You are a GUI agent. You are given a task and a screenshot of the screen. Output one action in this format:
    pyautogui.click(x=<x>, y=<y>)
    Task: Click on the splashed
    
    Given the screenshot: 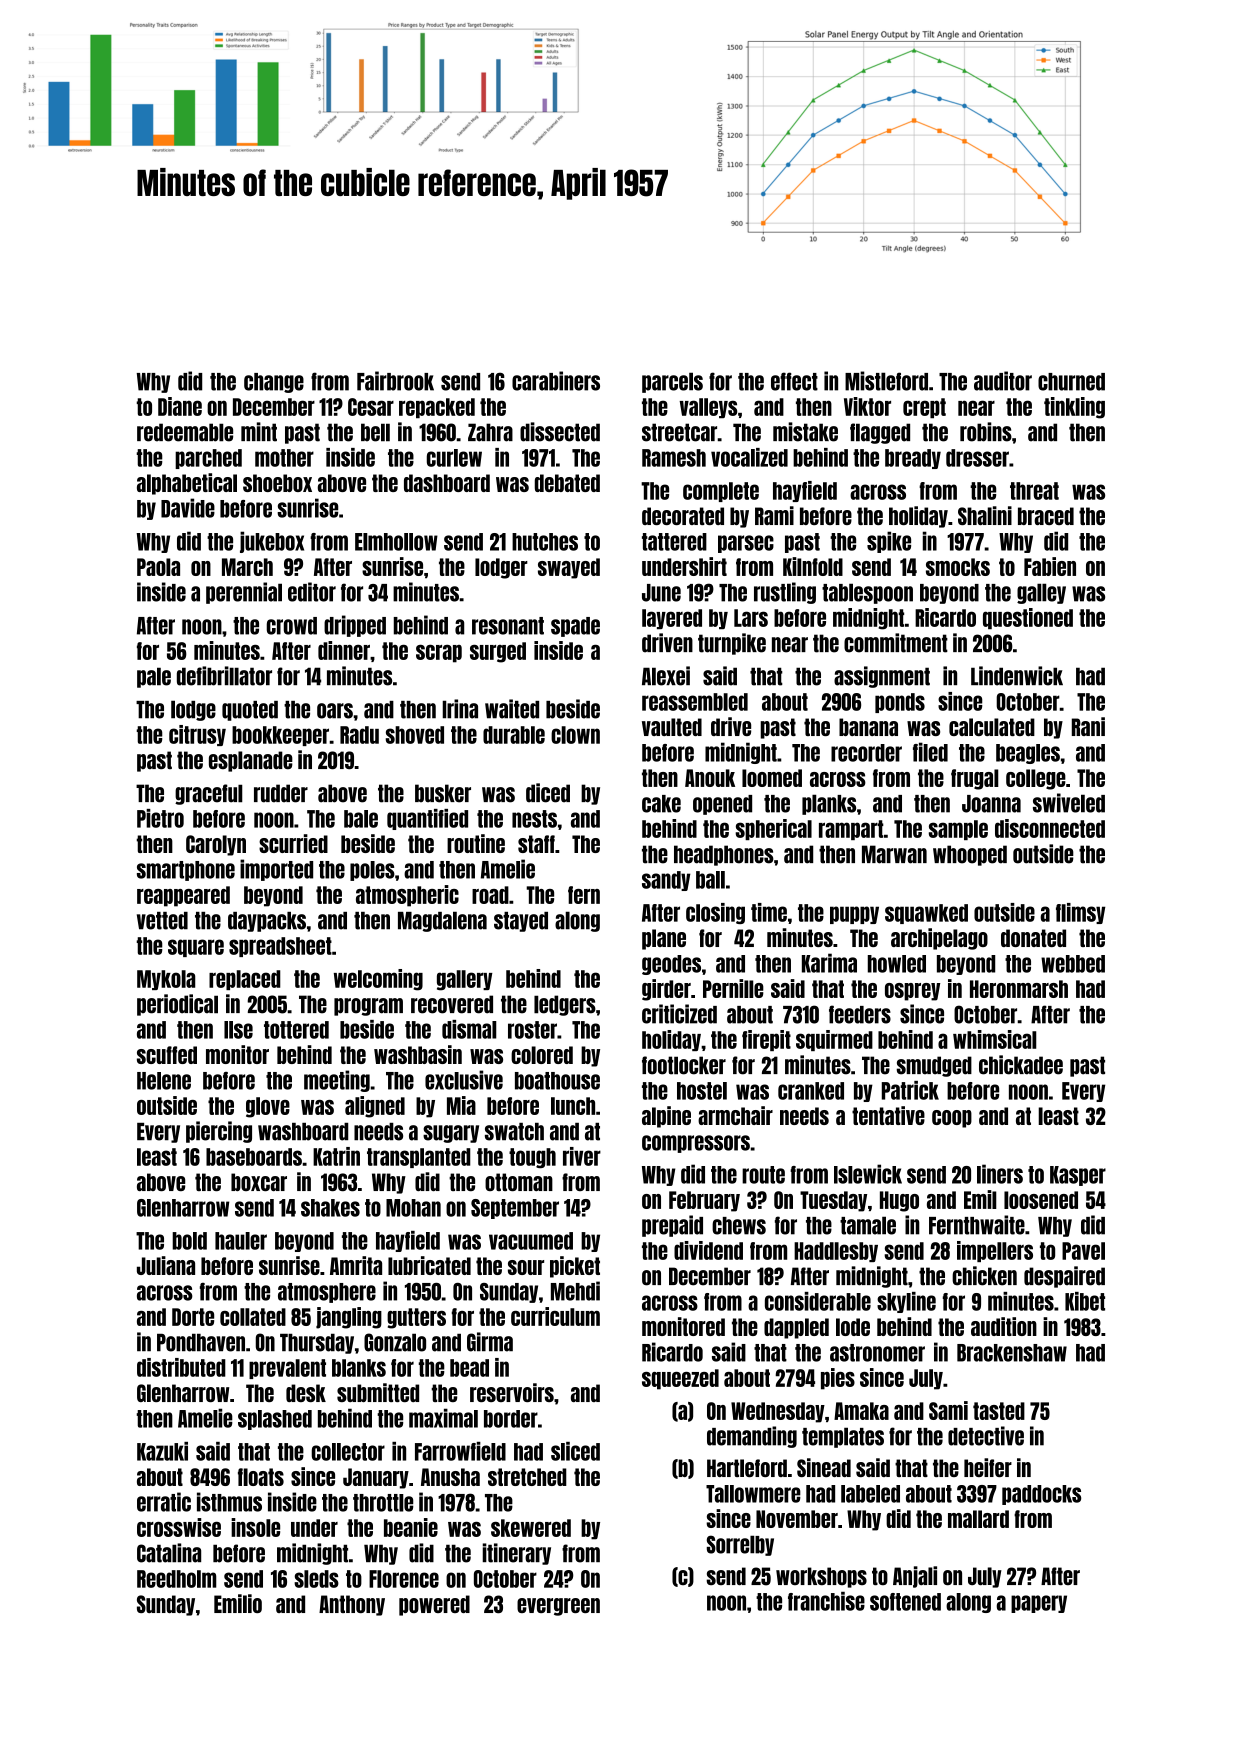 What is the action you would take?
    pyautogui.click(x=275, y=1420)
